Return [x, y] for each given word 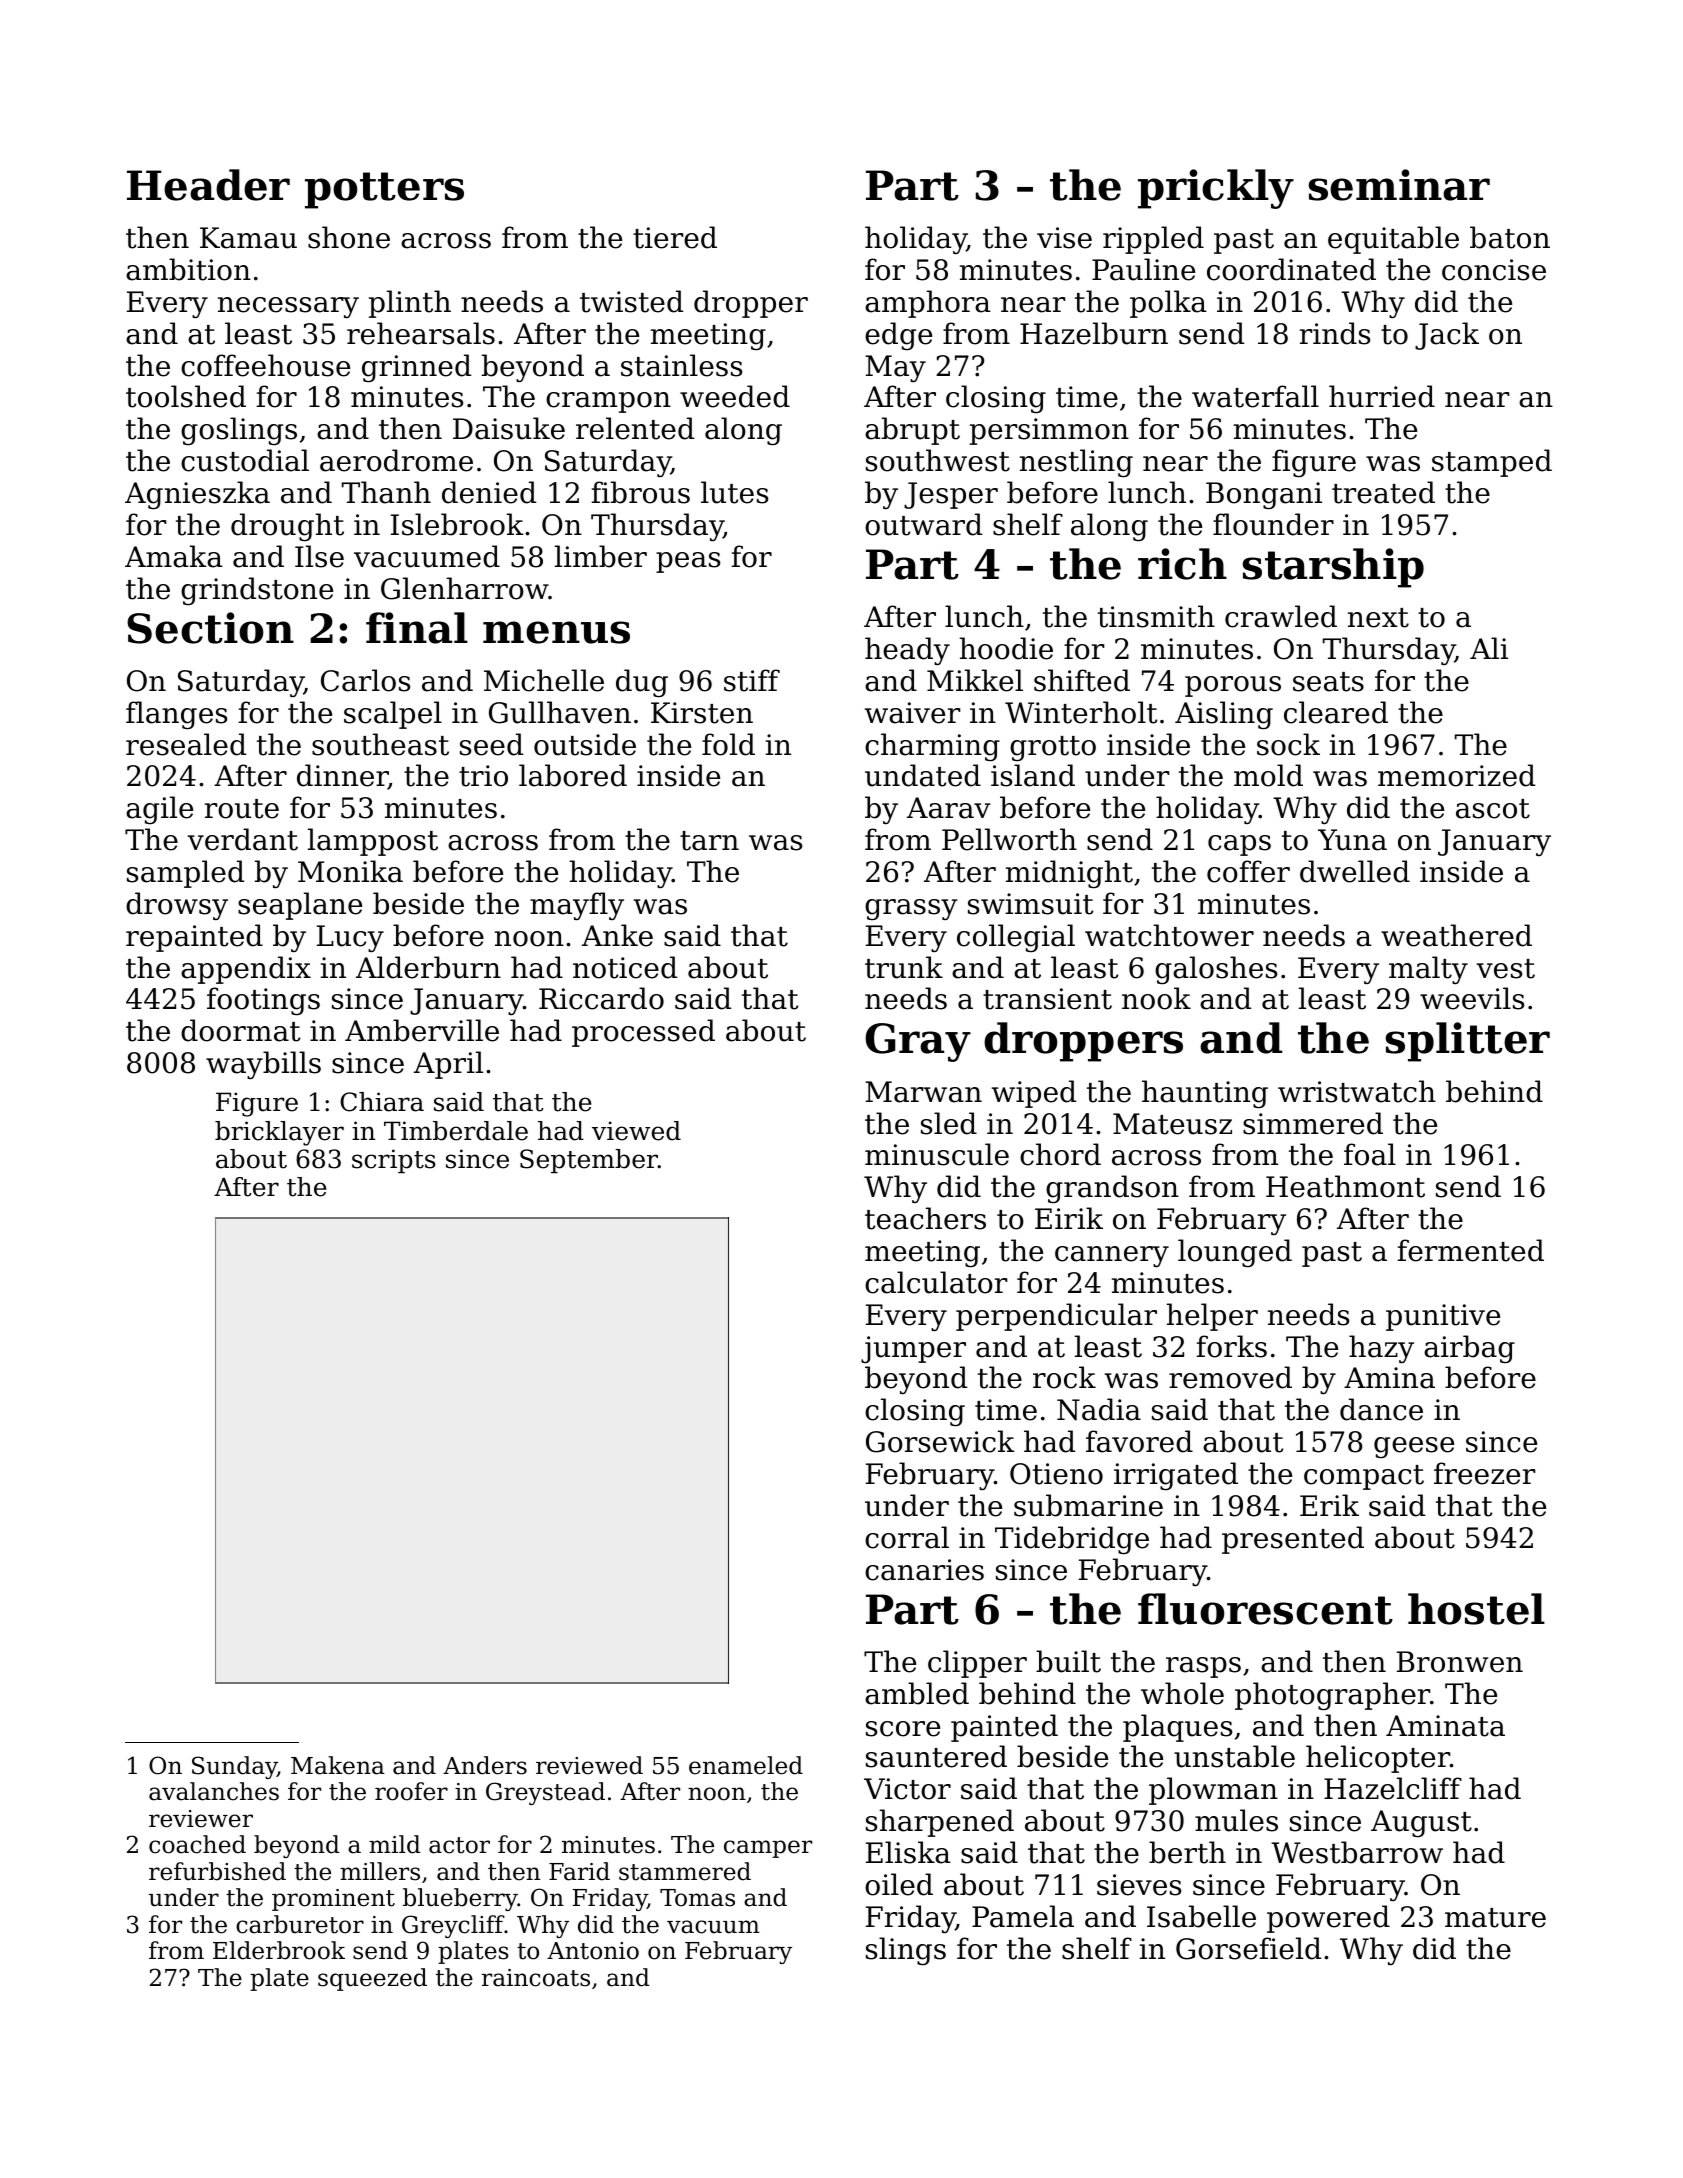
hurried [1382, 396]
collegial [1016, 938]
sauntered [936, 1756]
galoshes [1216, 970]
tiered [675, 237]
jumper [913, 1349]
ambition [188, 269]
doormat [240, 1030]
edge [898, 336]
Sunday [234, 1767]
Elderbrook [279, 1950]
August [1421, 1823]
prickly [1216, 189]
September [589, 1161]
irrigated [1176, 1476]
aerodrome [396, 460]
